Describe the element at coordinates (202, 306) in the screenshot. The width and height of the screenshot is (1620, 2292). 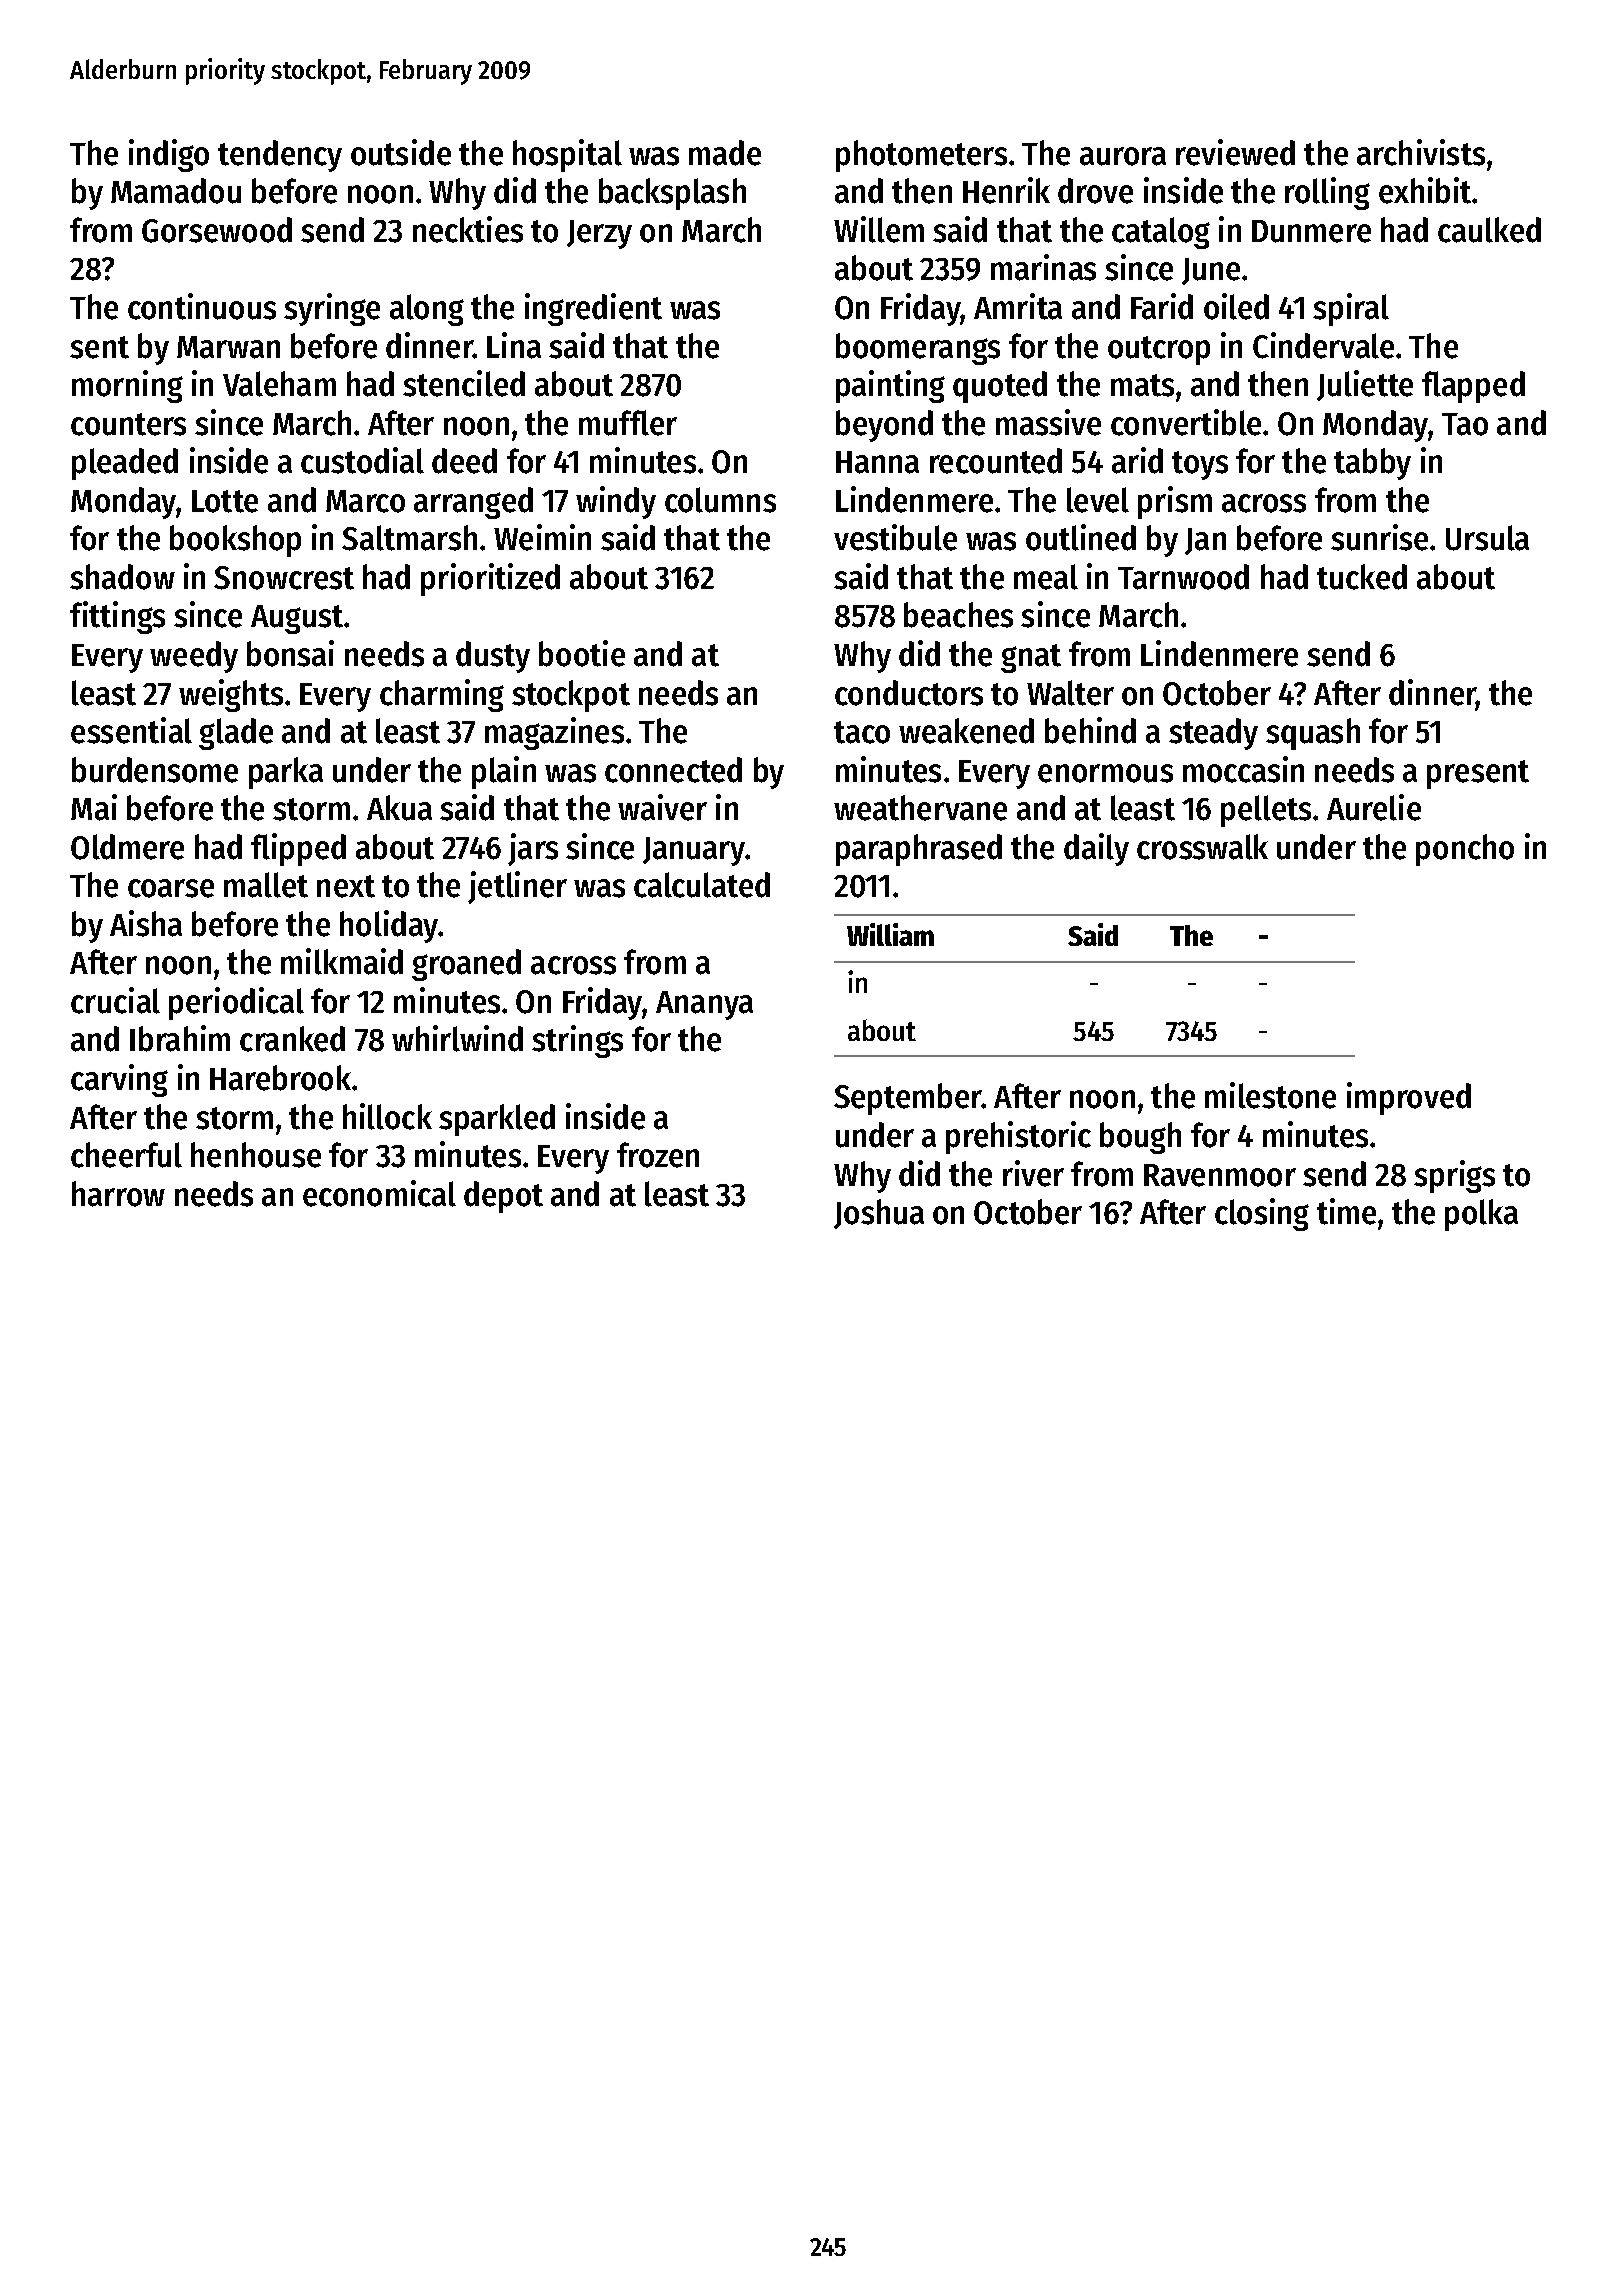
I see `continuous` at that location.
